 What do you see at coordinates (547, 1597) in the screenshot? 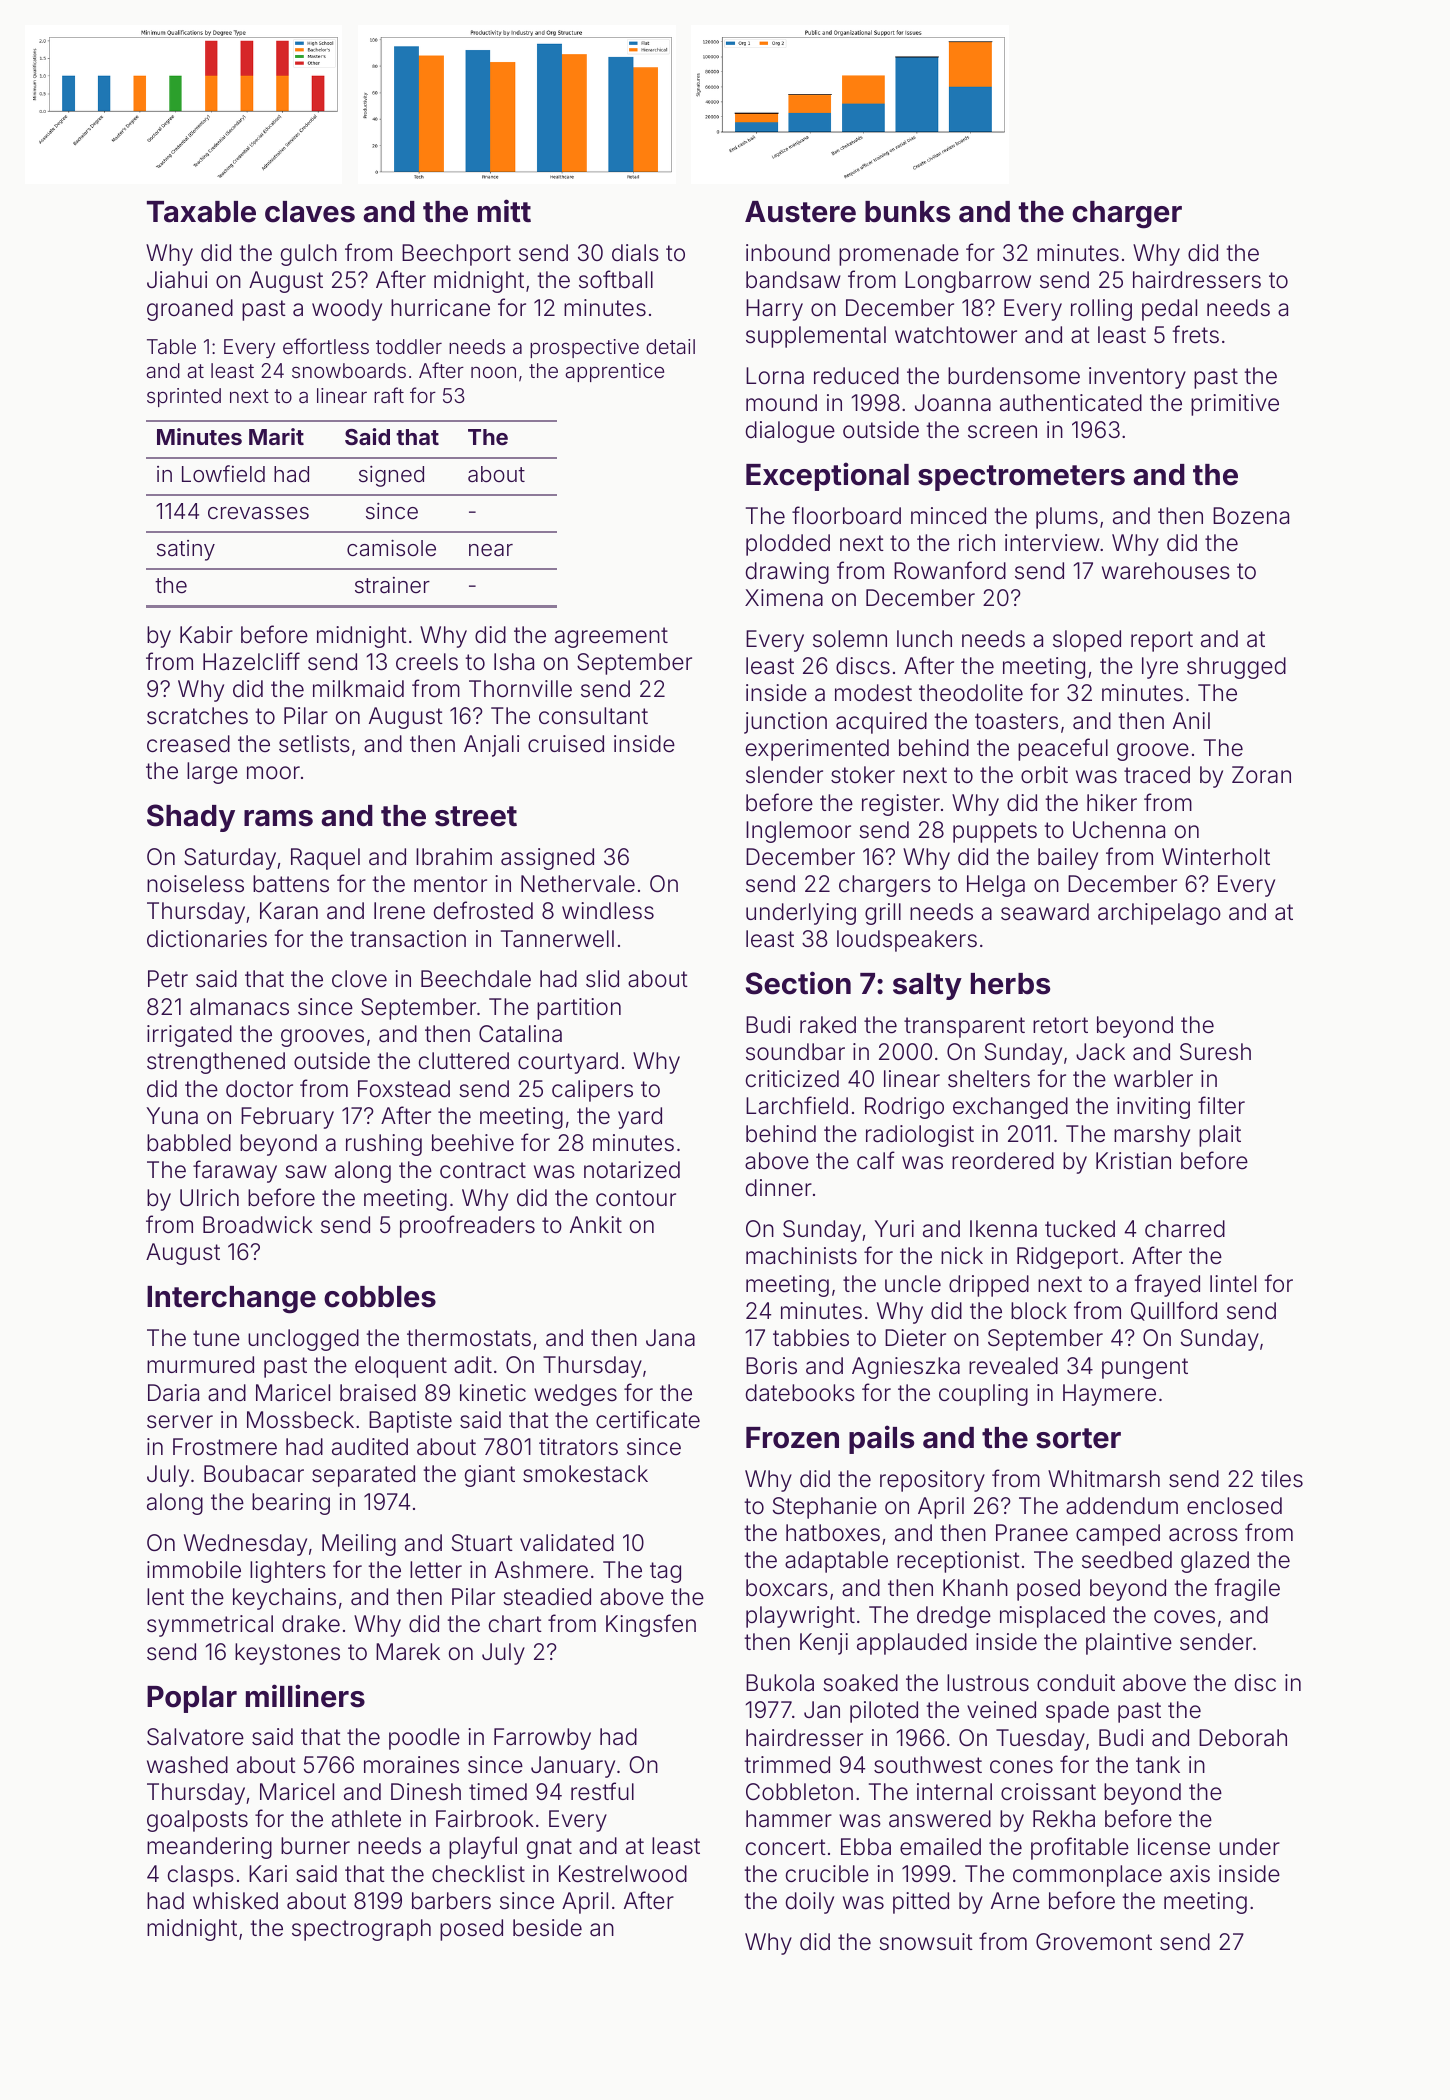
I see `steadied` at bounding box center [547, 1597].
